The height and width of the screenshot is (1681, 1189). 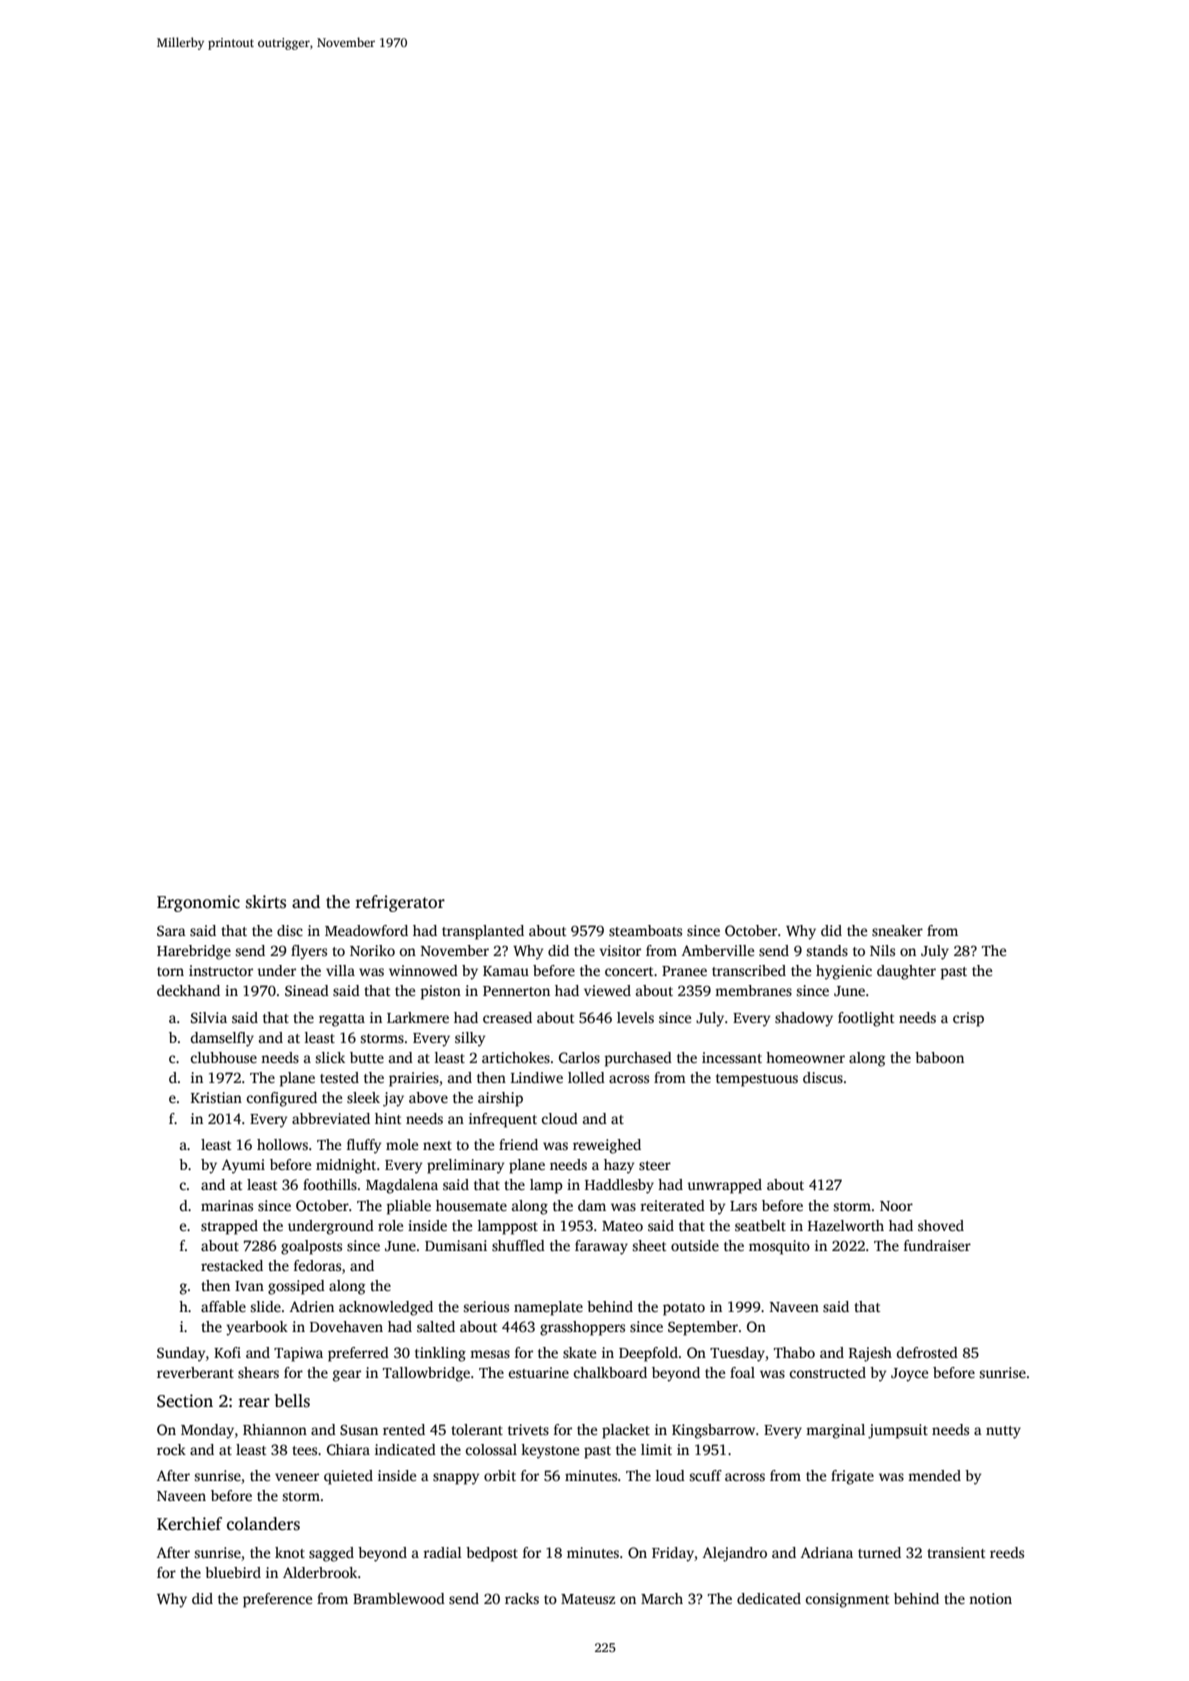 What do you see at coordinates (934, 1475) in the screenshot?
I see `mended` at bounding box center [934, 1475].
